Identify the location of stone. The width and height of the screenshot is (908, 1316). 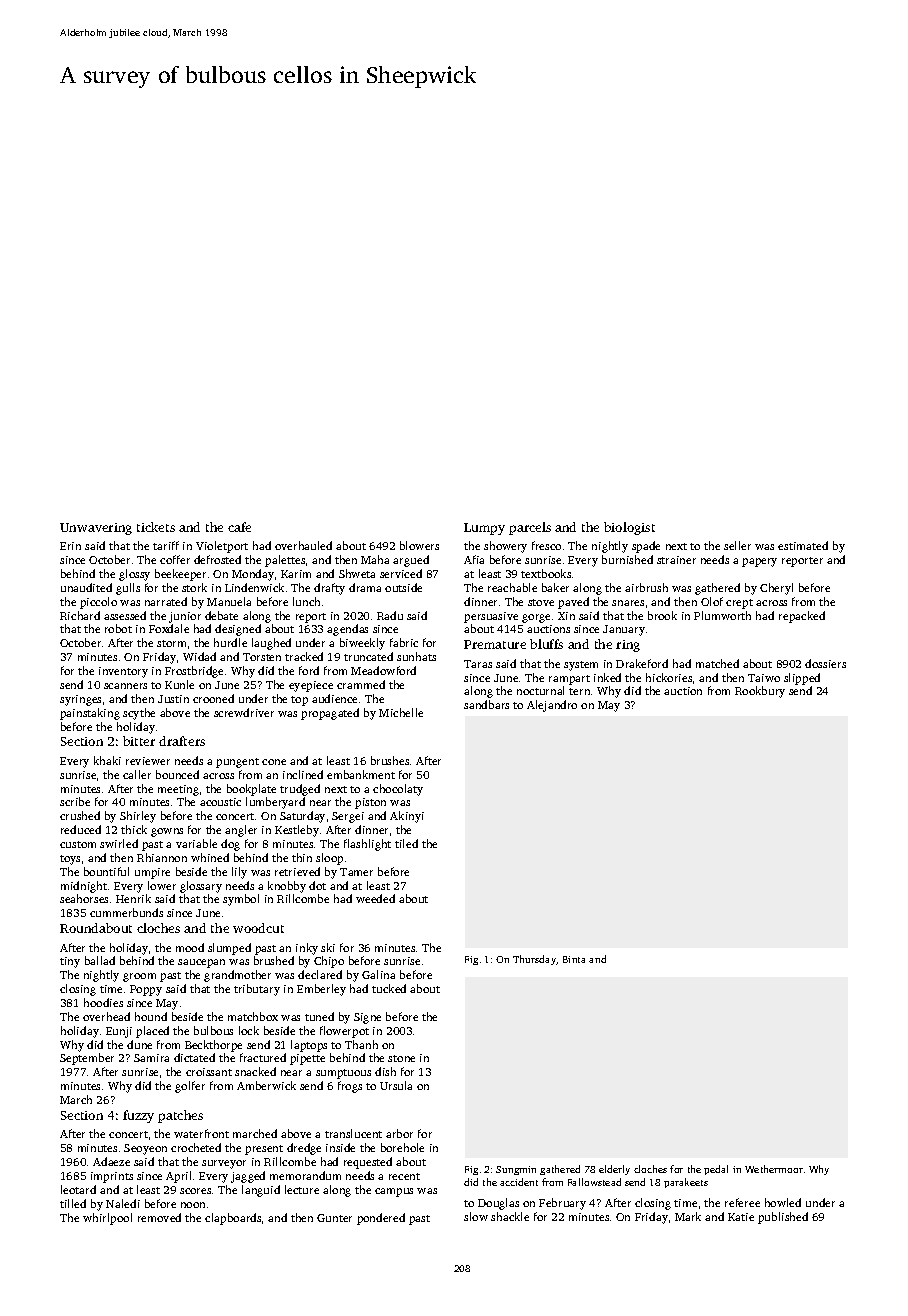
(401, 1058).
